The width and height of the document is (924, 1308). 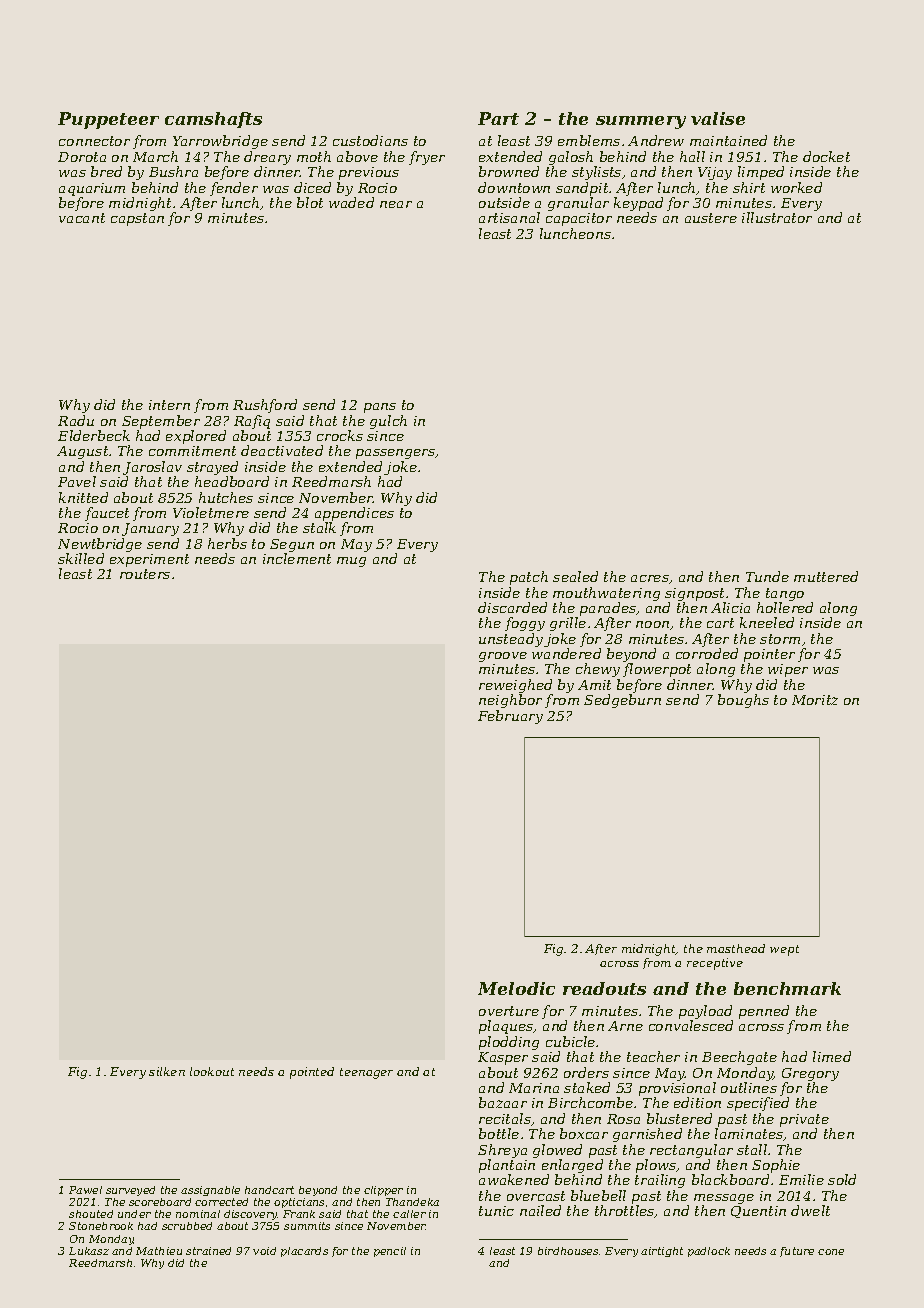 I want to click on birdhouses, so click(x=568, y=1251).
